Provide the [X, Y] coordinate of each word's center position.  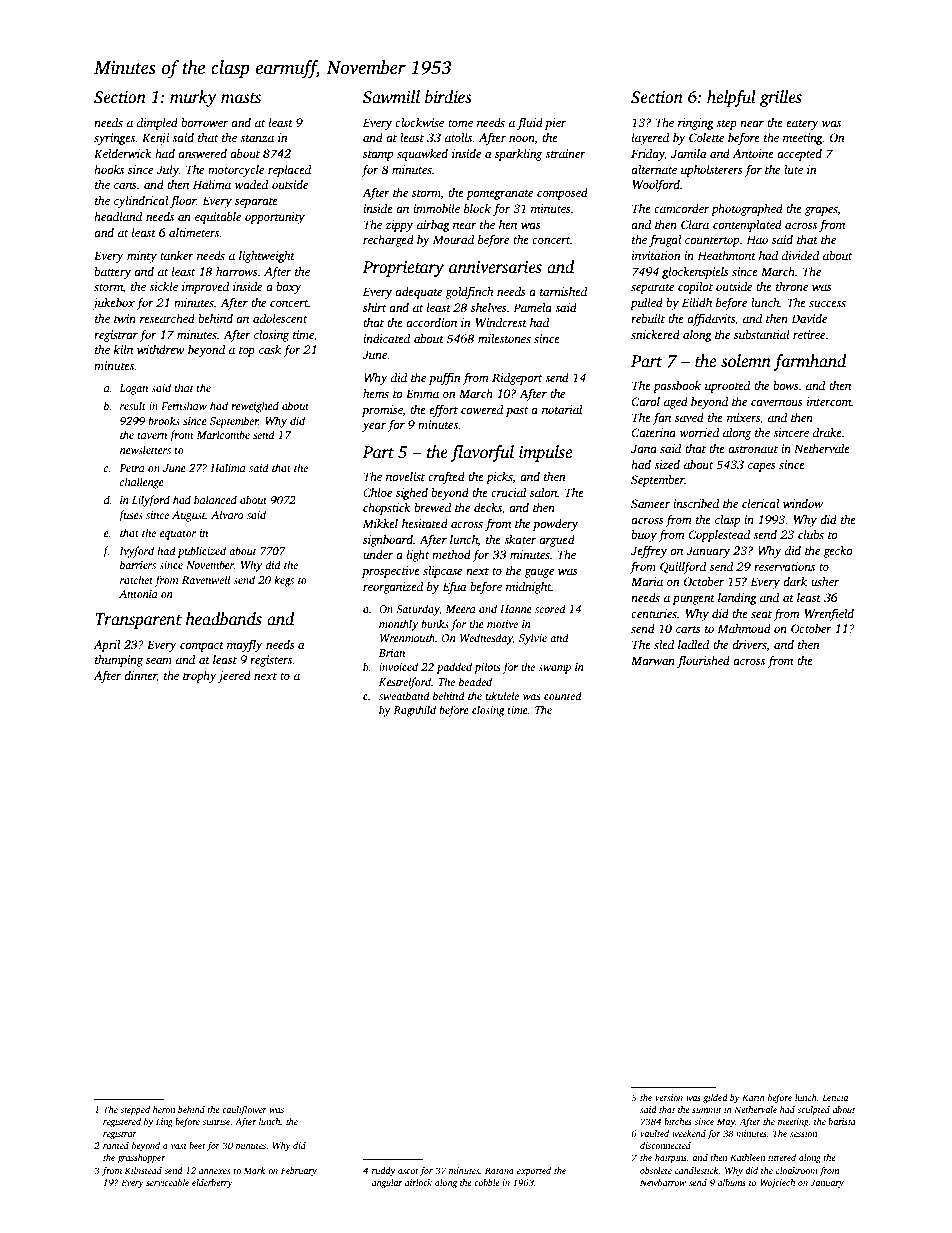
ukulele [502, 695]
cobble [487, 1182]
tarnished [563, 291]
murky [193, 98]
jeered [234, 677]
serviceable [167, 1182]
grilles [781, 98]
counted [563, 695]
